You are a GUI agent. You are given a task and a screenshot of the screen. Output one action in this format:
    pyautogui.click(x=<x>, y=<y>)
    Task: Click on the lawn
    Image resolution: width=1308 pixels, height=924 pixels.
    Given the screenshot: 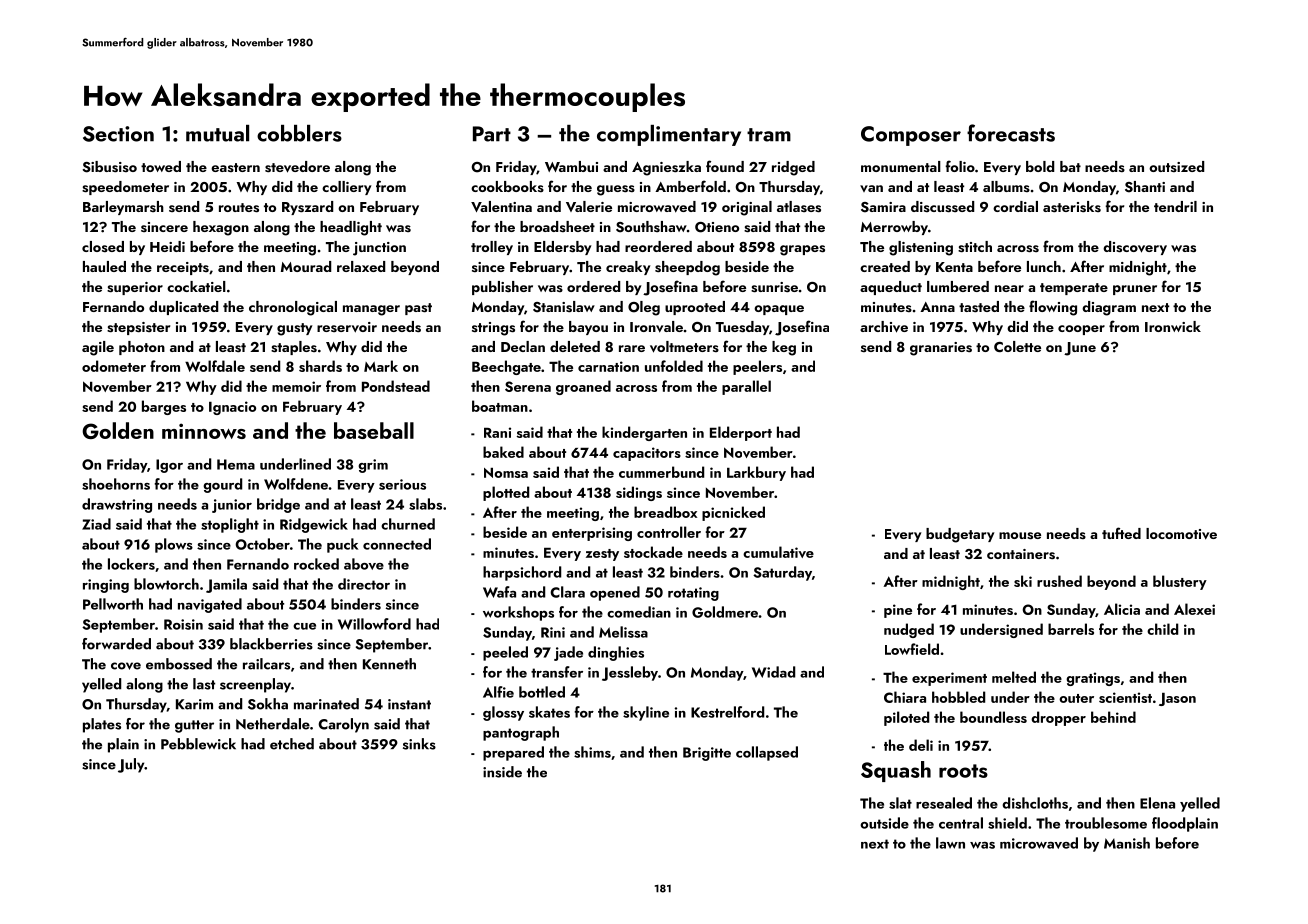 What is the action you would take?
    pyautogui.click(x=950, y=843)
